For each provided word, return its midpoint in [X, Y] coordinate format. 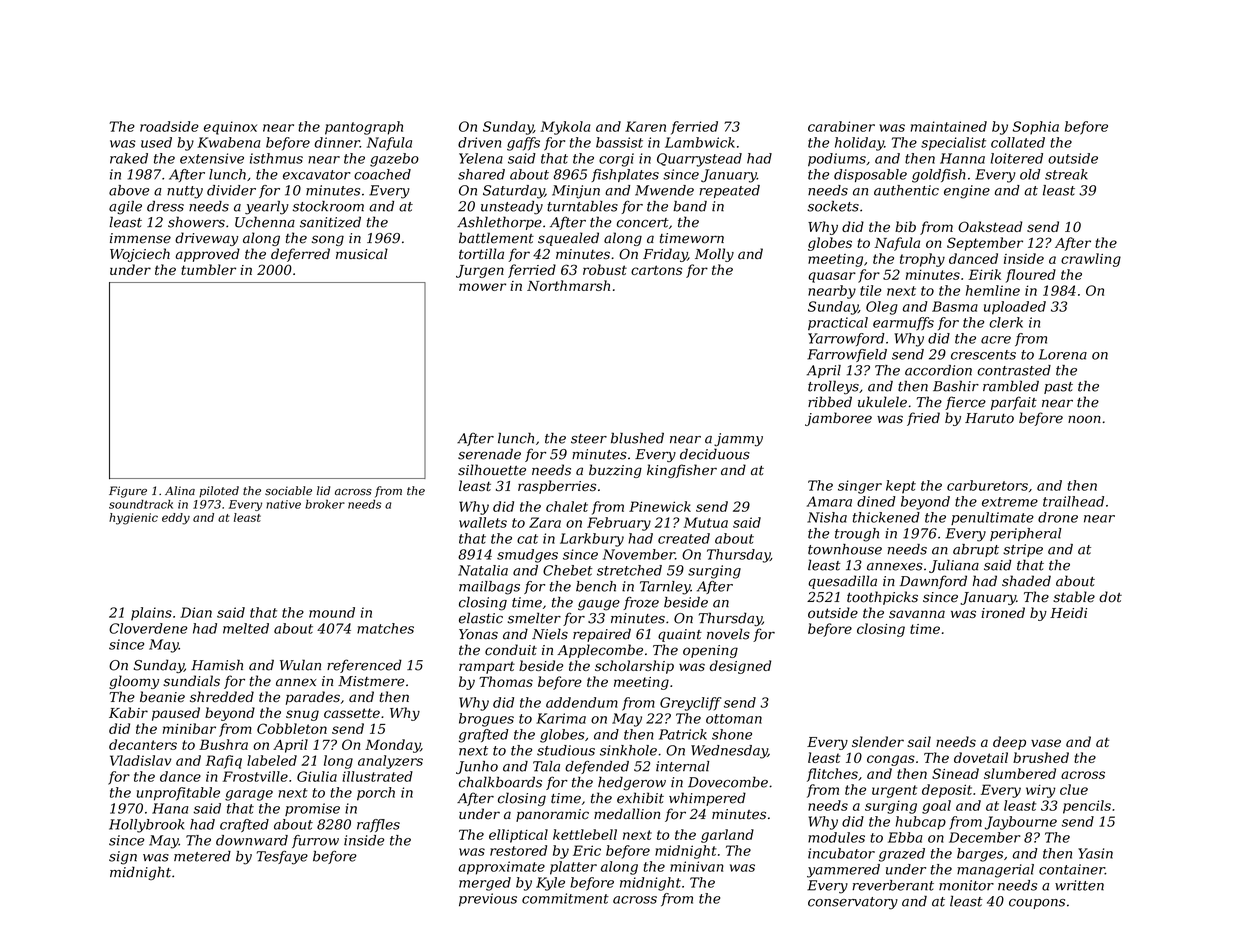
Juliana [954, 566]
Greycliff [691, 704]
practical [838, 324]
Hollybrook [146, 826]
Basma [955, 306]
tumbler [208, 269]
